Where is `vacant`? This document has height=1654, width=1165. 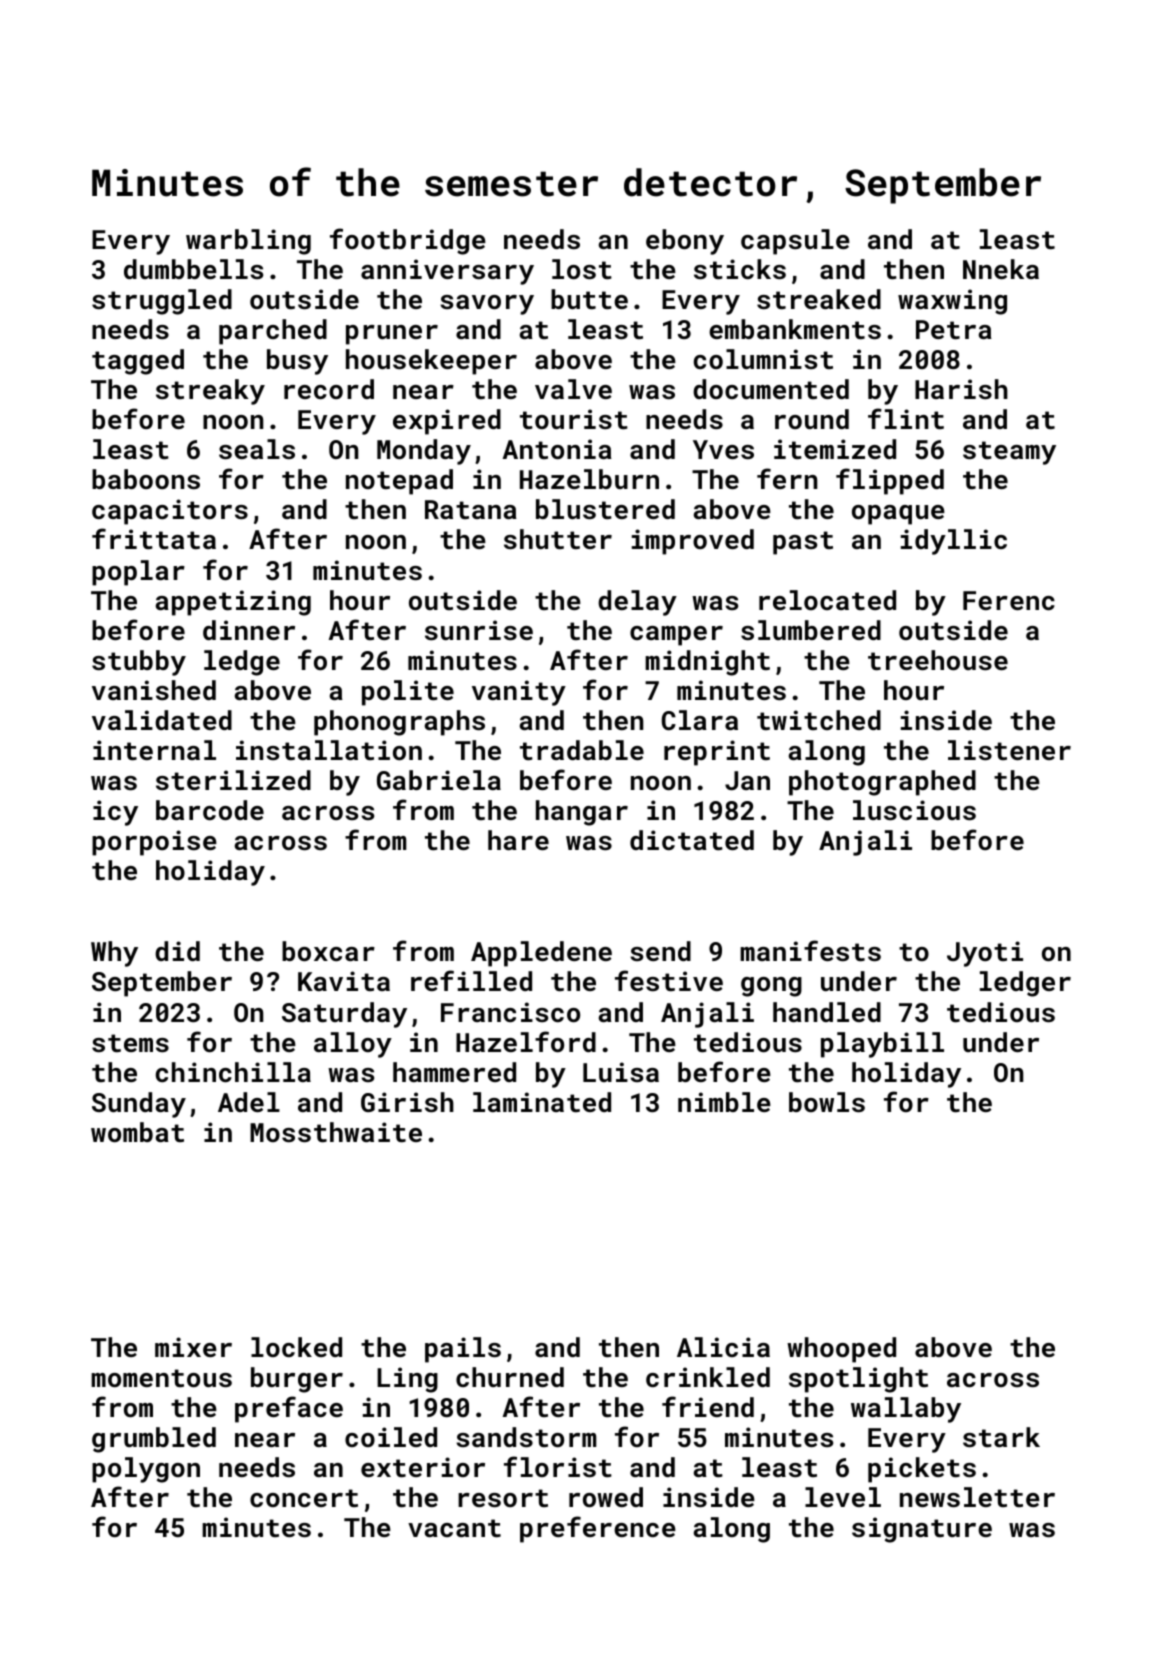 vacant is located at coordinates (454, 1528).
